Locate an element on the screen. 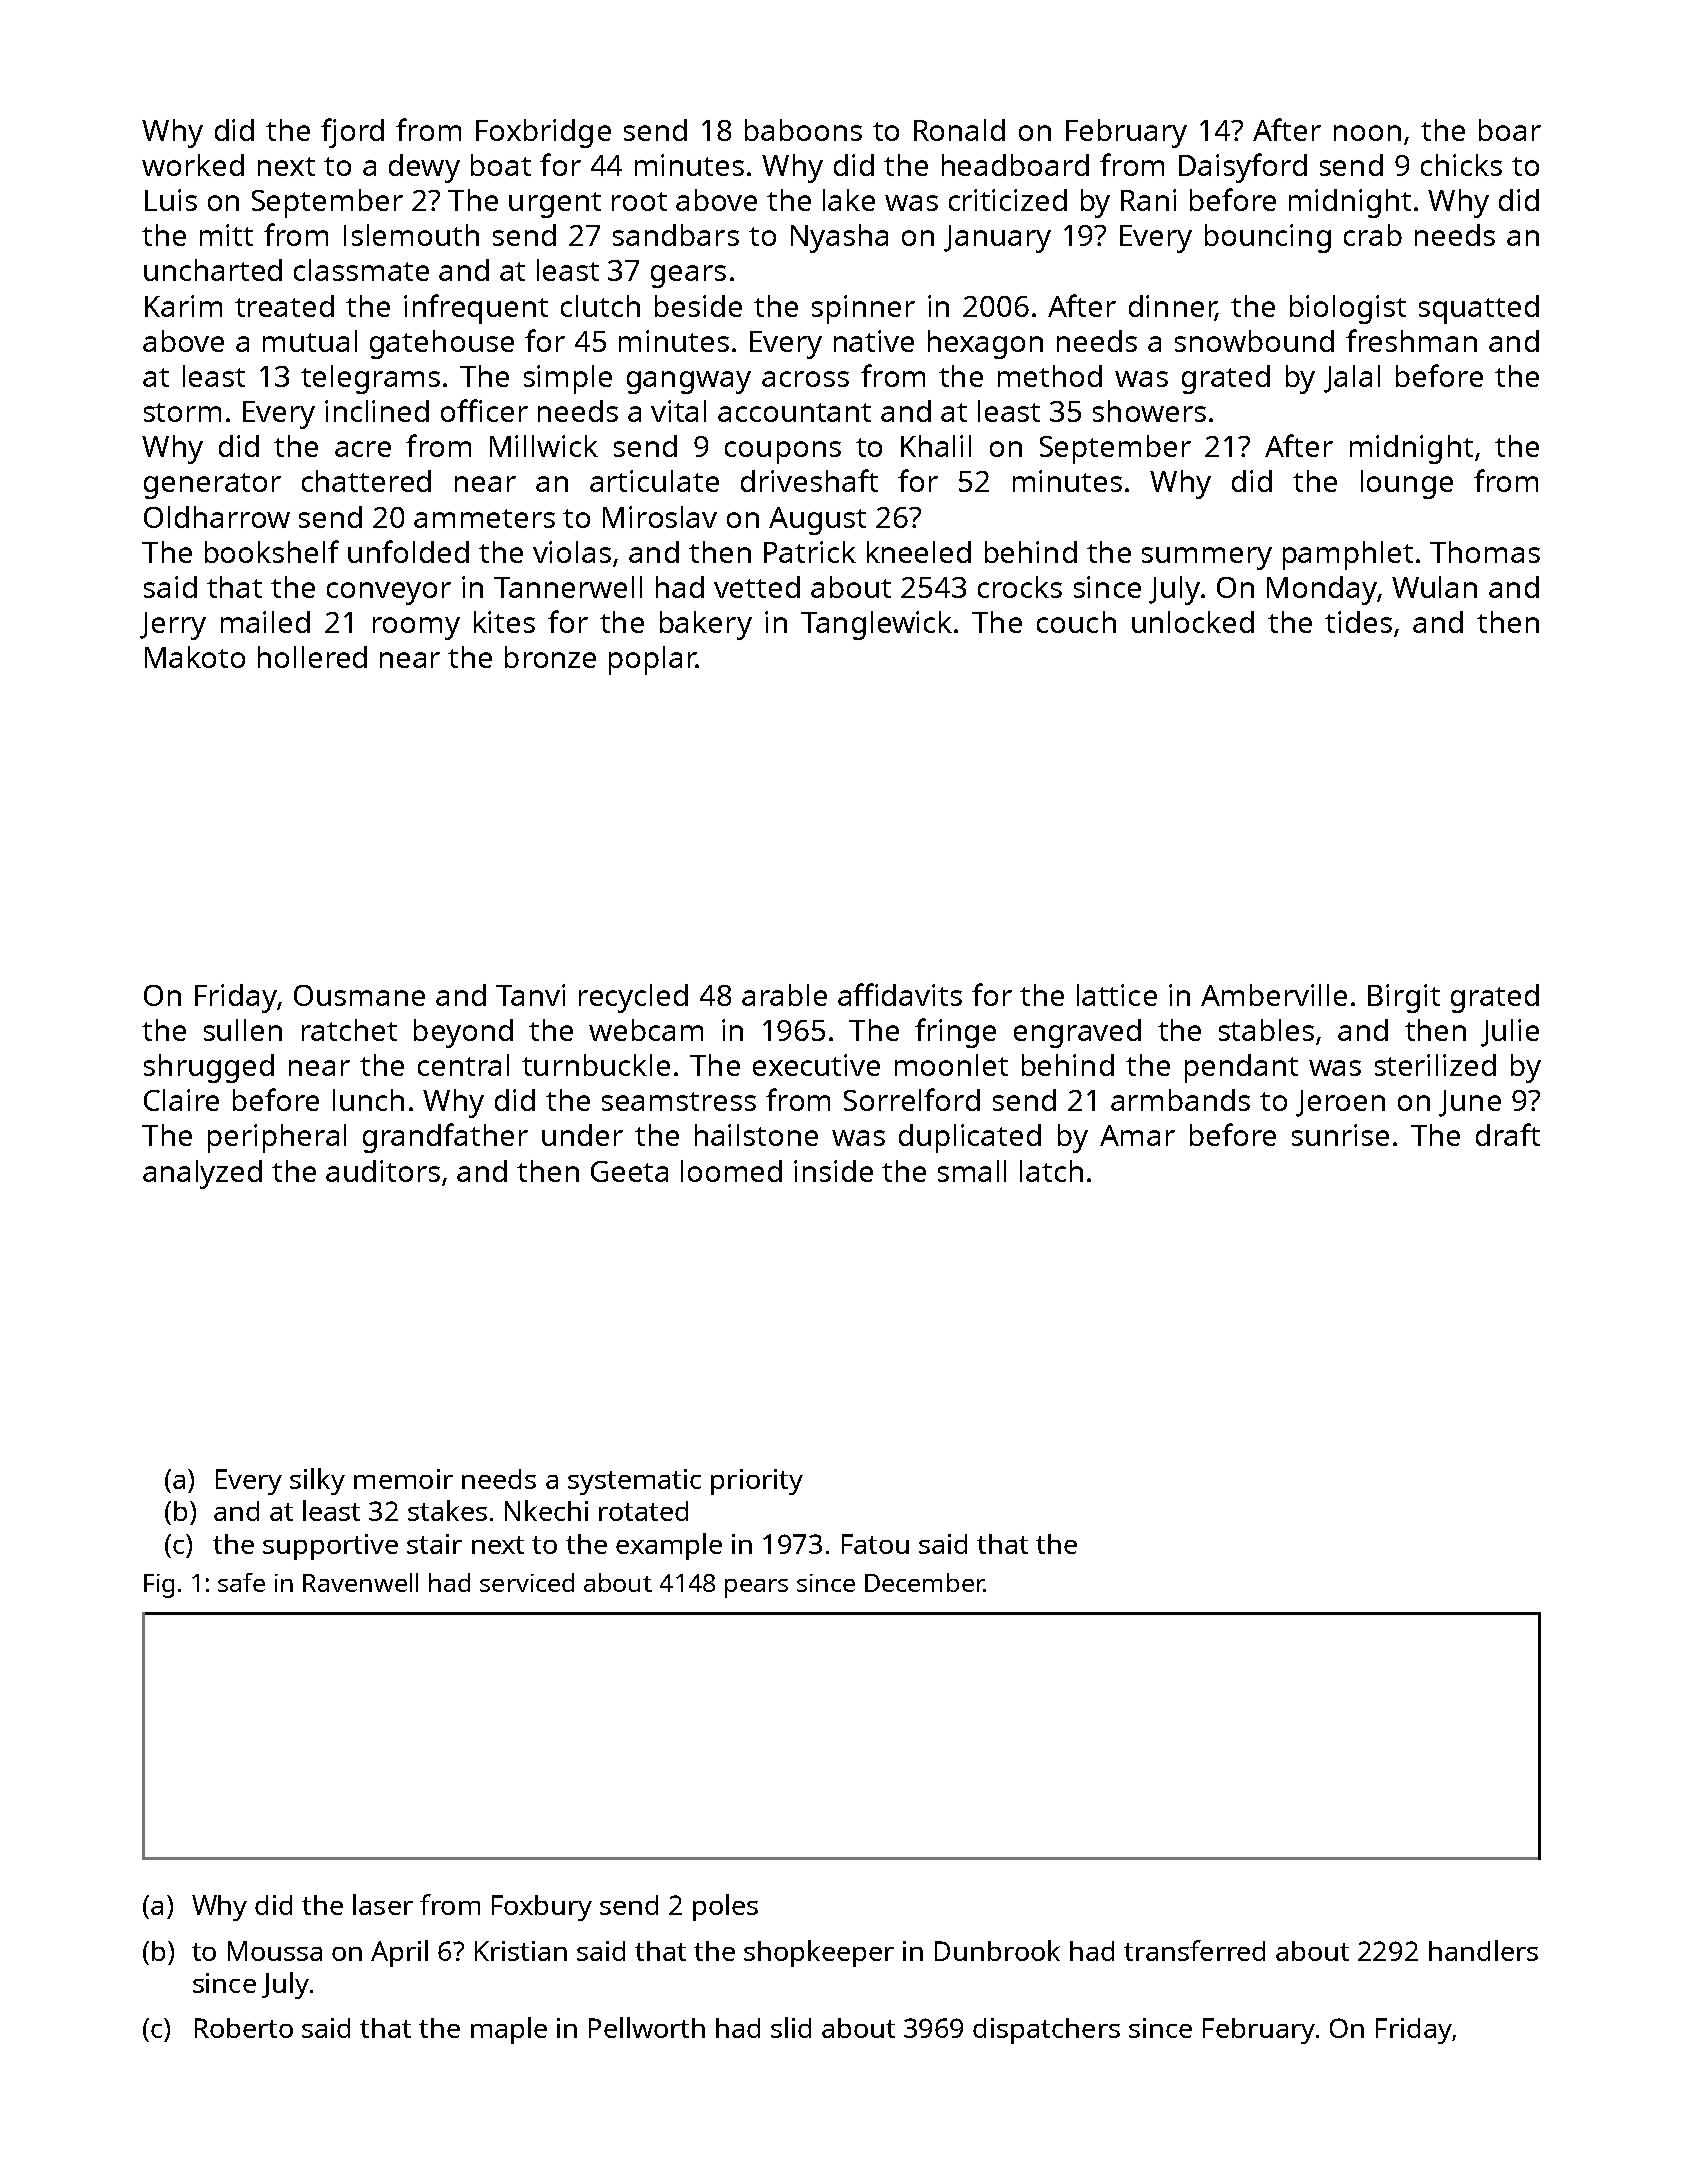  poplar is located at coordinates (652, 660).
